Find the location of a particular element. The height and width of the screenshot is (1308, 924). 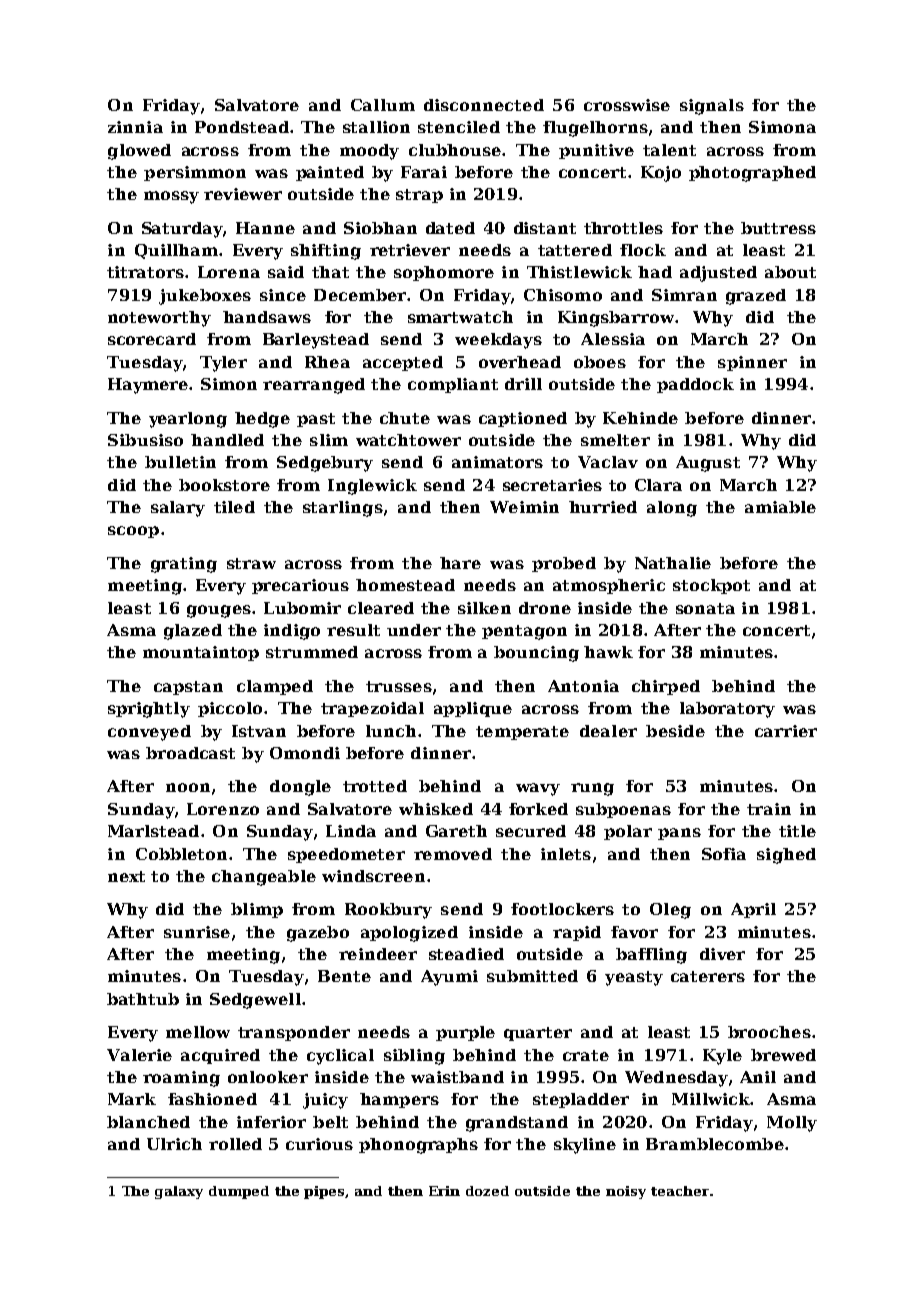

Pondstead is located at coordinates (242, 127).
